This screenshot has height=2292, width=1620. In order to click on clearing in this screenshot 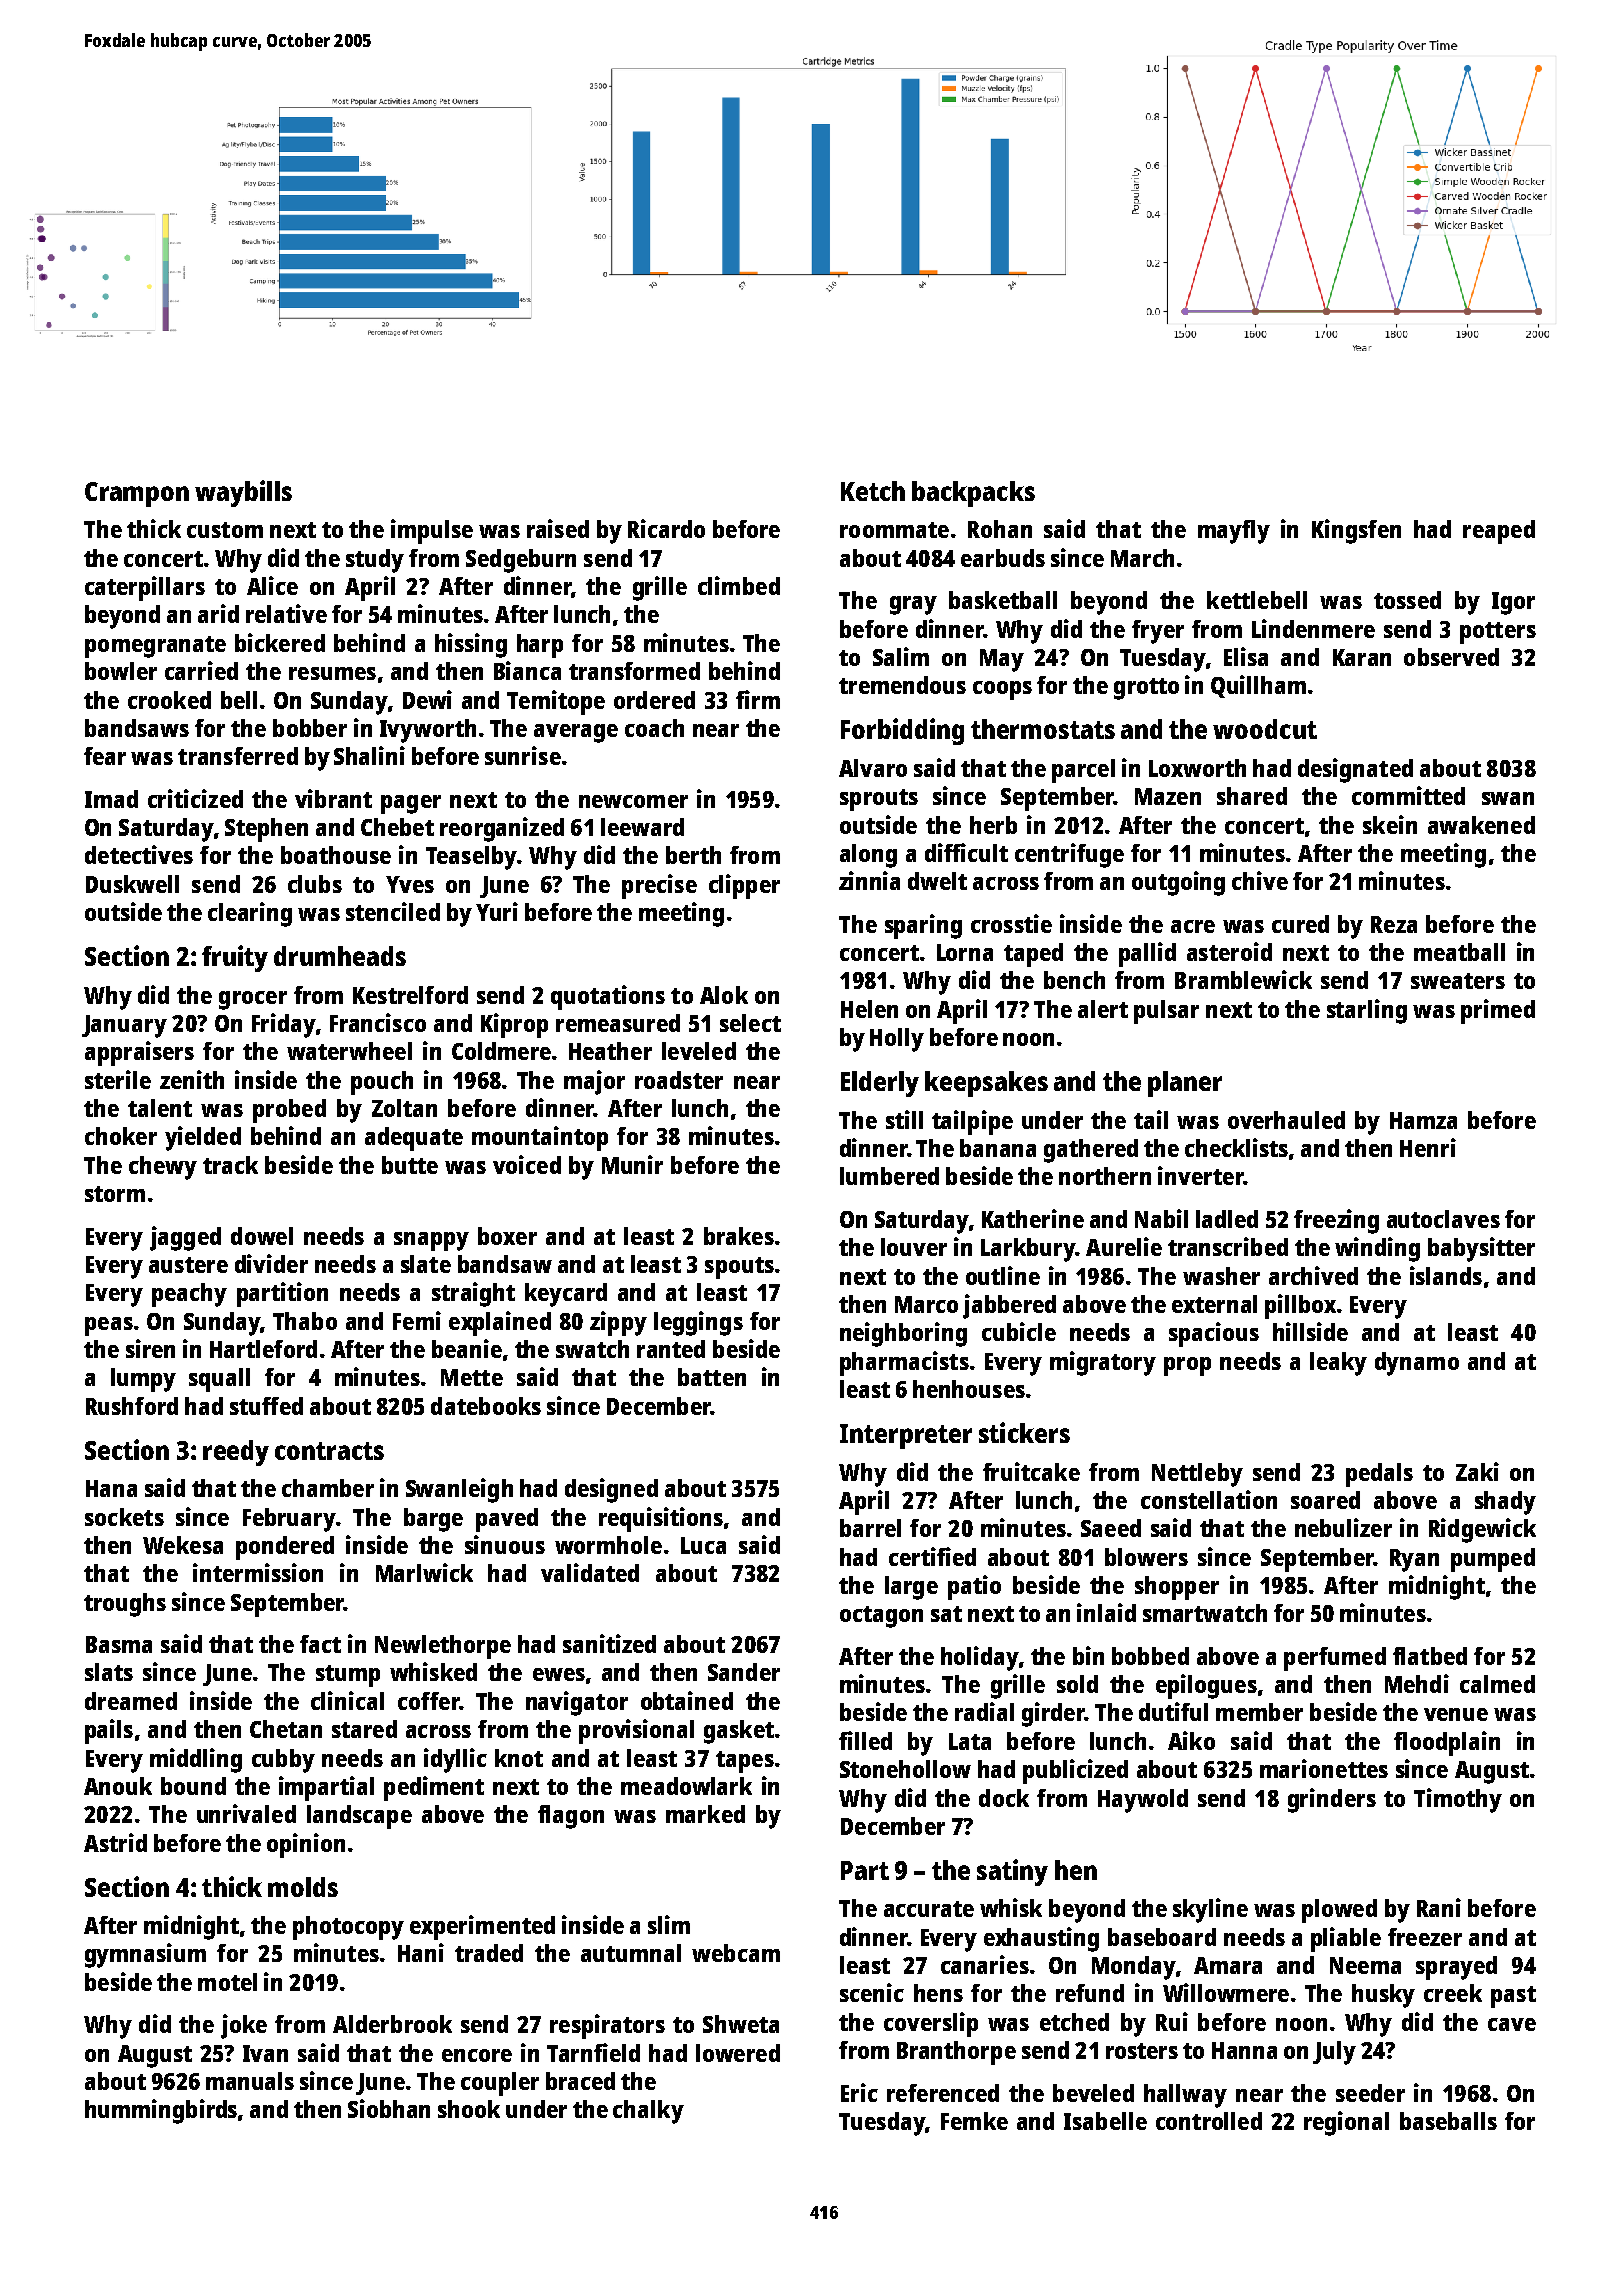, I will do `click(250, 914)`.
